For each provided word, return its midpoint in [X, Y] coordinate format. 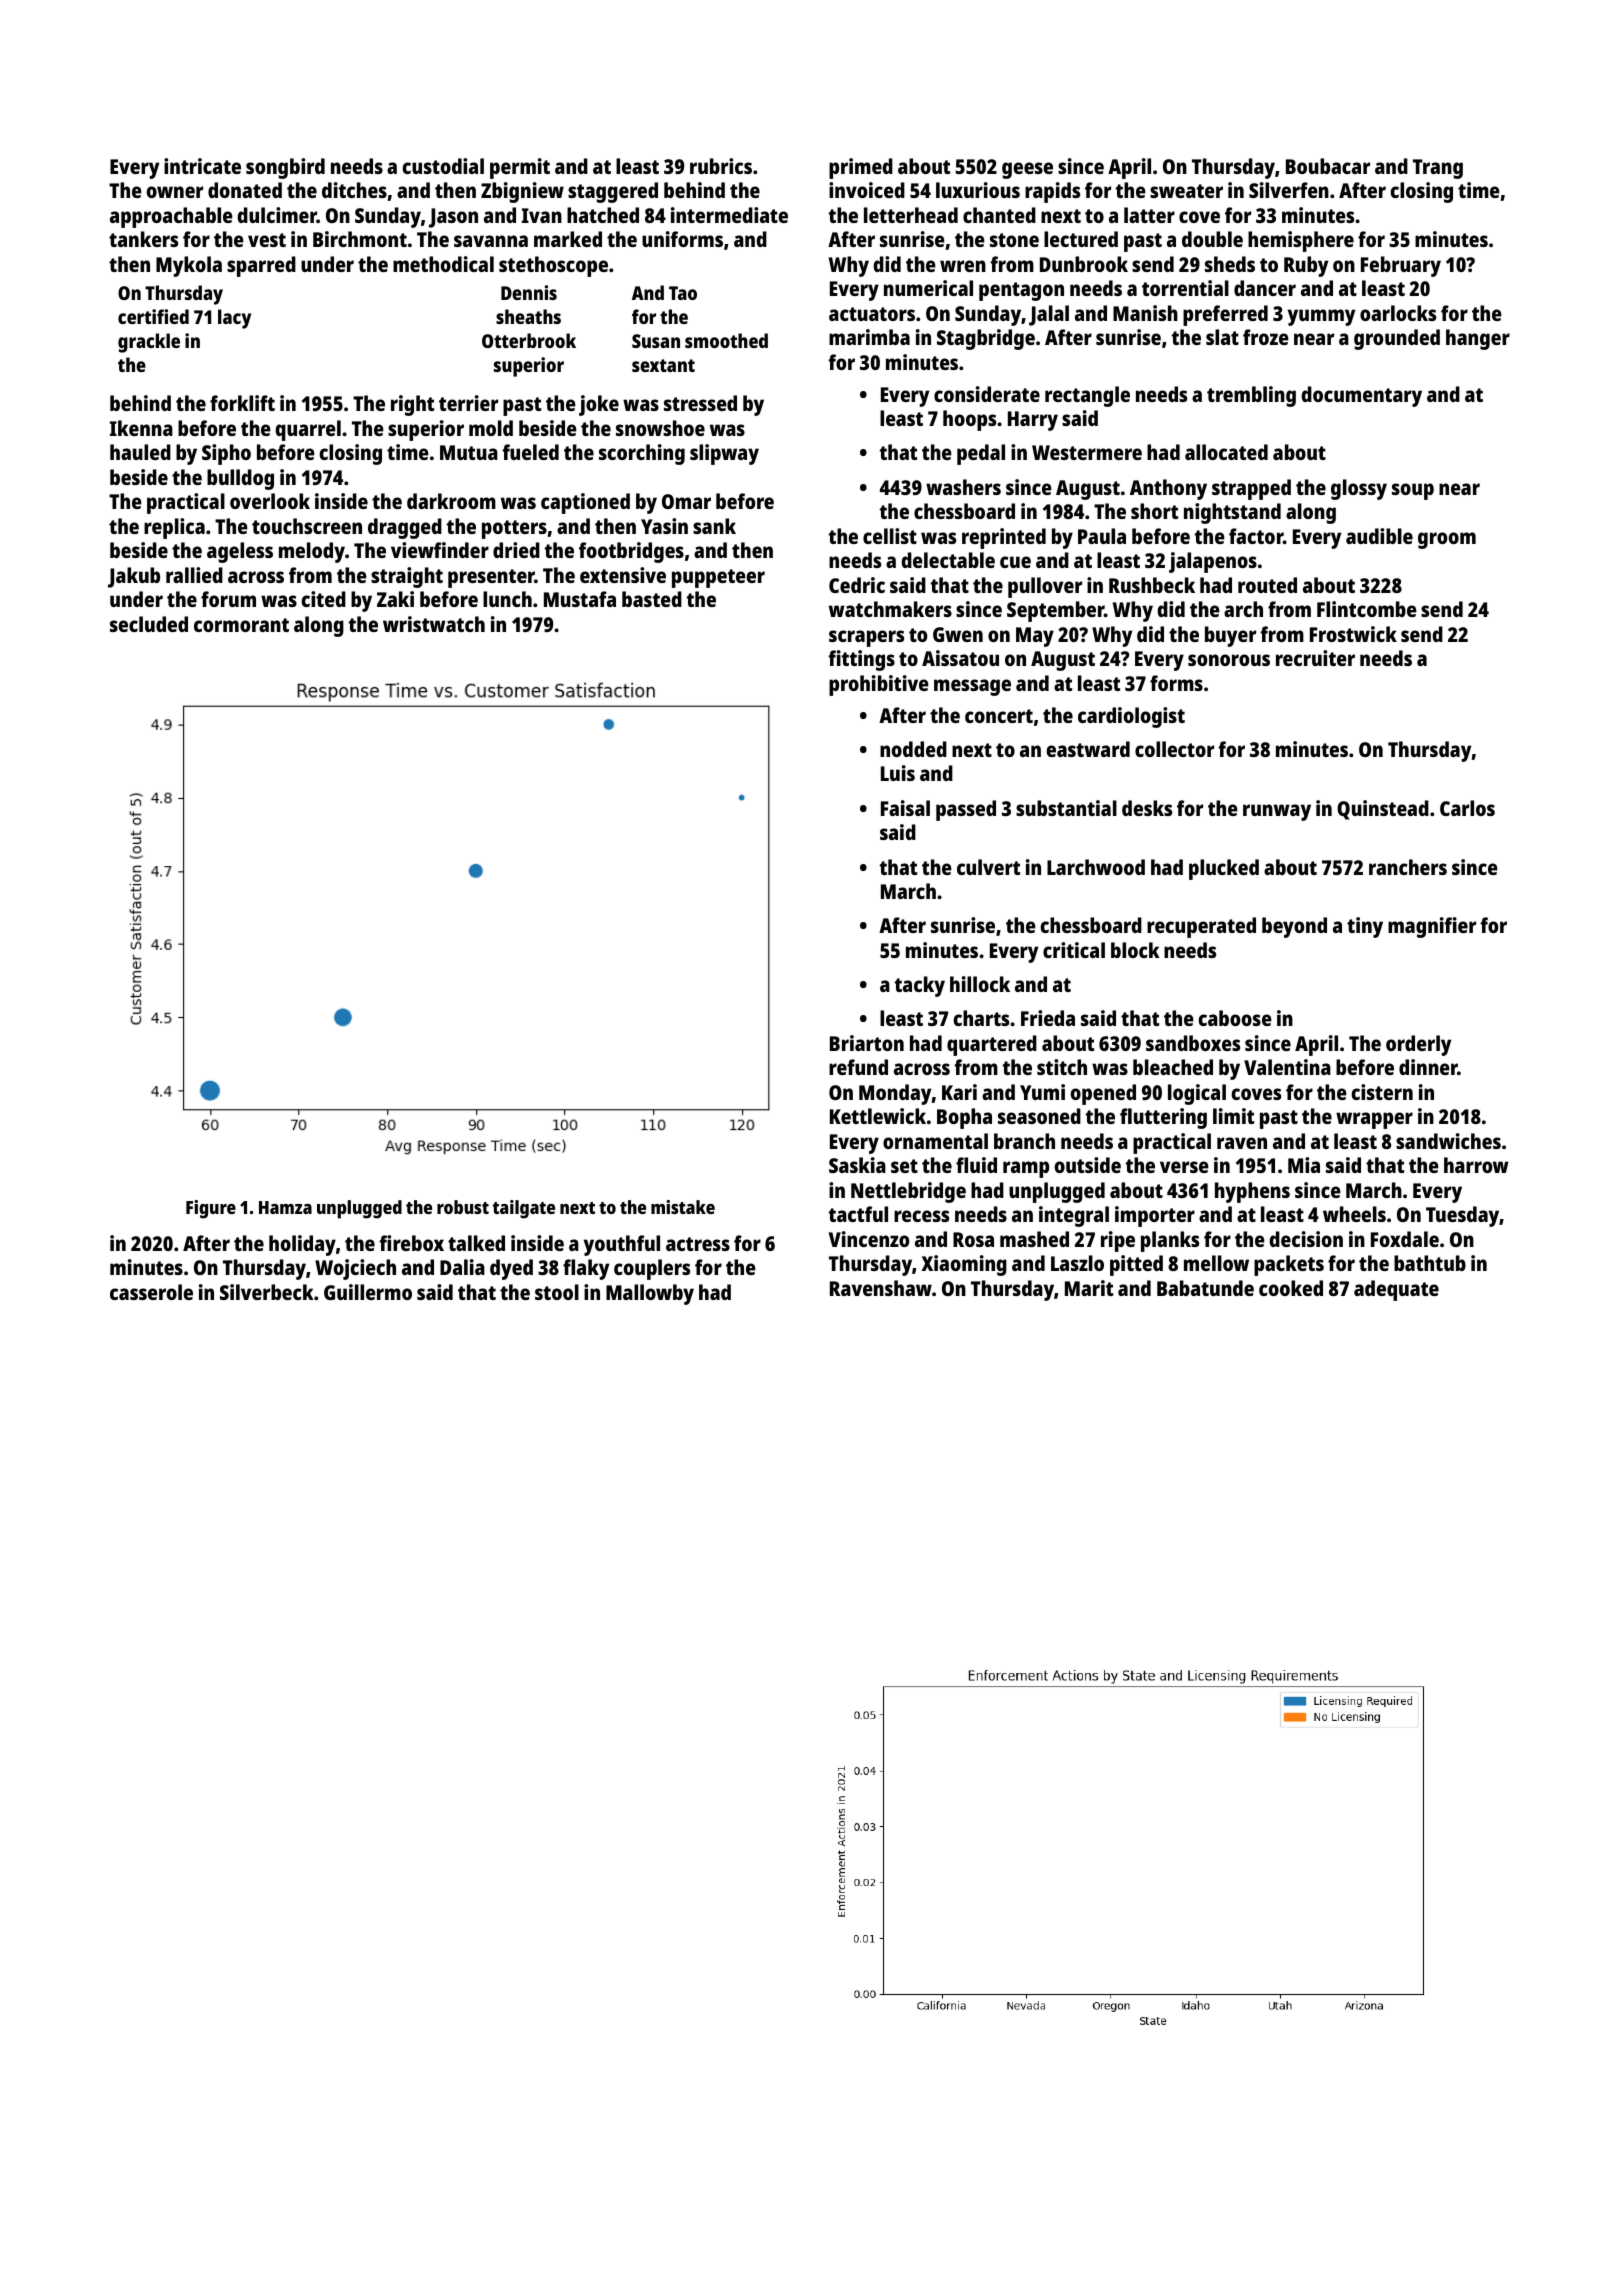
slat [1222, 337]
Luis [898, 773]
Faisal [905, 808]
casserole [151, 1292]
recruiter [1315, 658]
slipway [724, 454]
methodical [443, 264]
